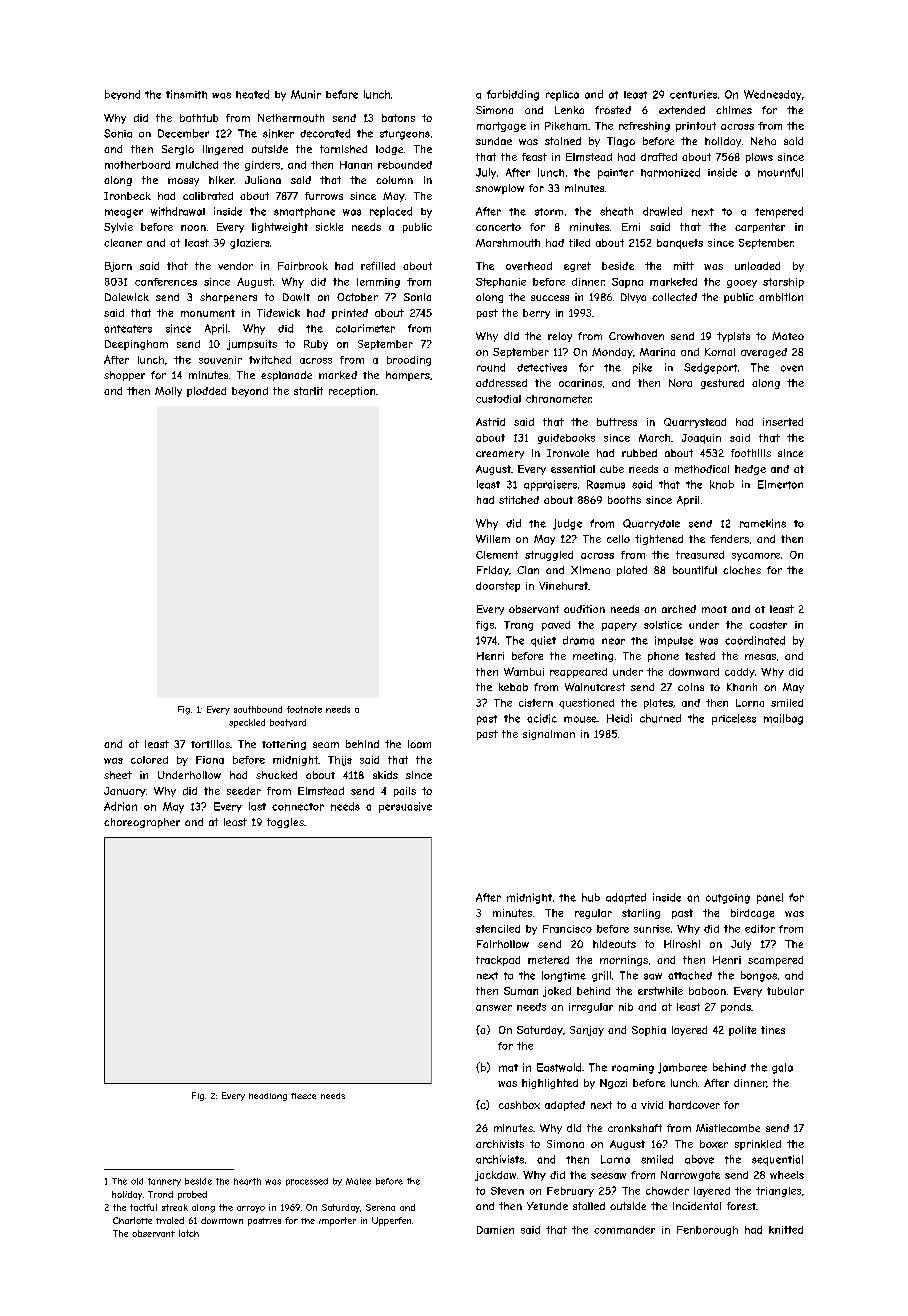 The height and width of the document is (1316, 908). I want to click on downtown, so click(222, 1220).
